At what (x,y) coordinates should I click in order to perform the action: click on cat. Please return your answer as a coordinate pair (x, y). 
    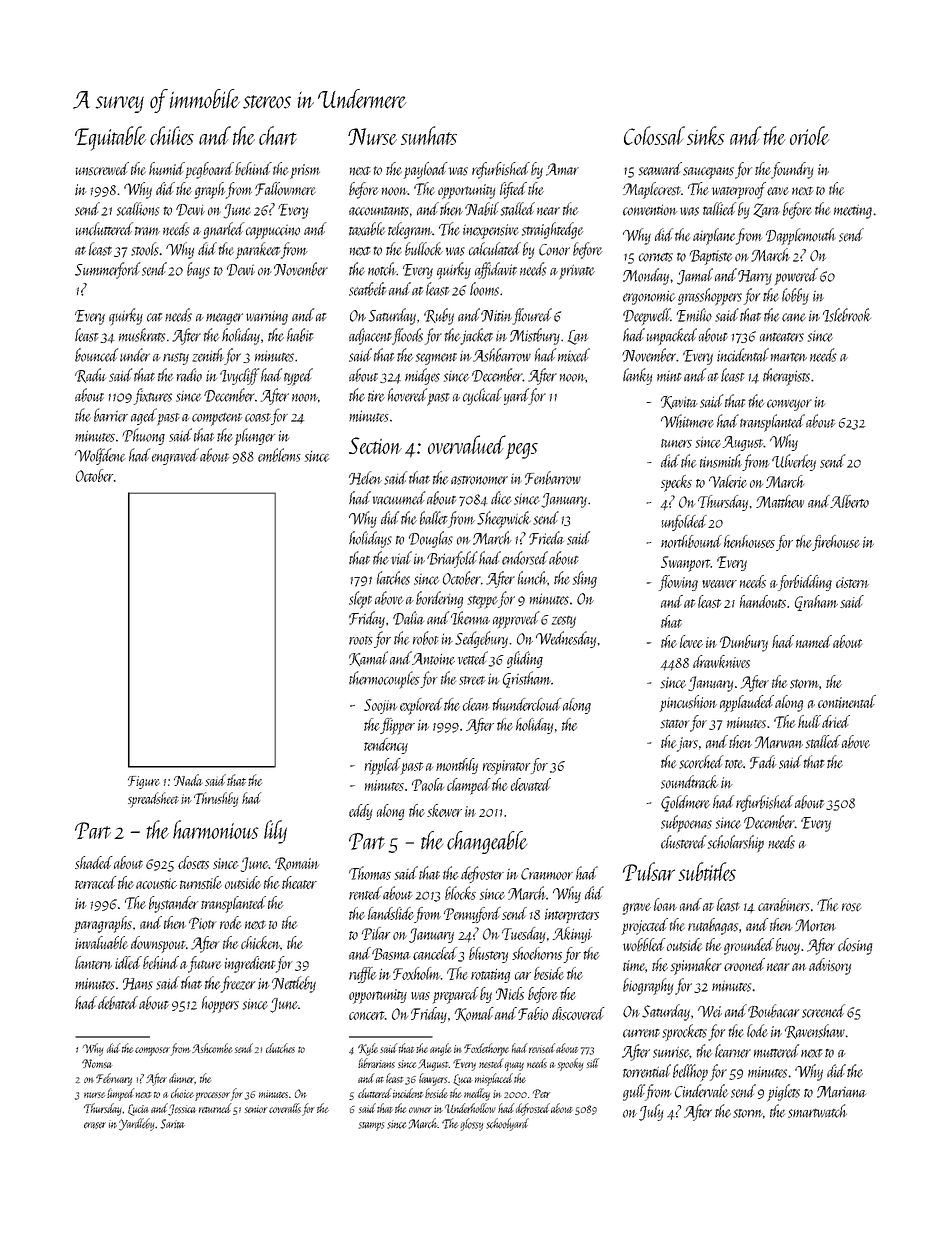
    Looking at the image, I should click on (155, 317).
